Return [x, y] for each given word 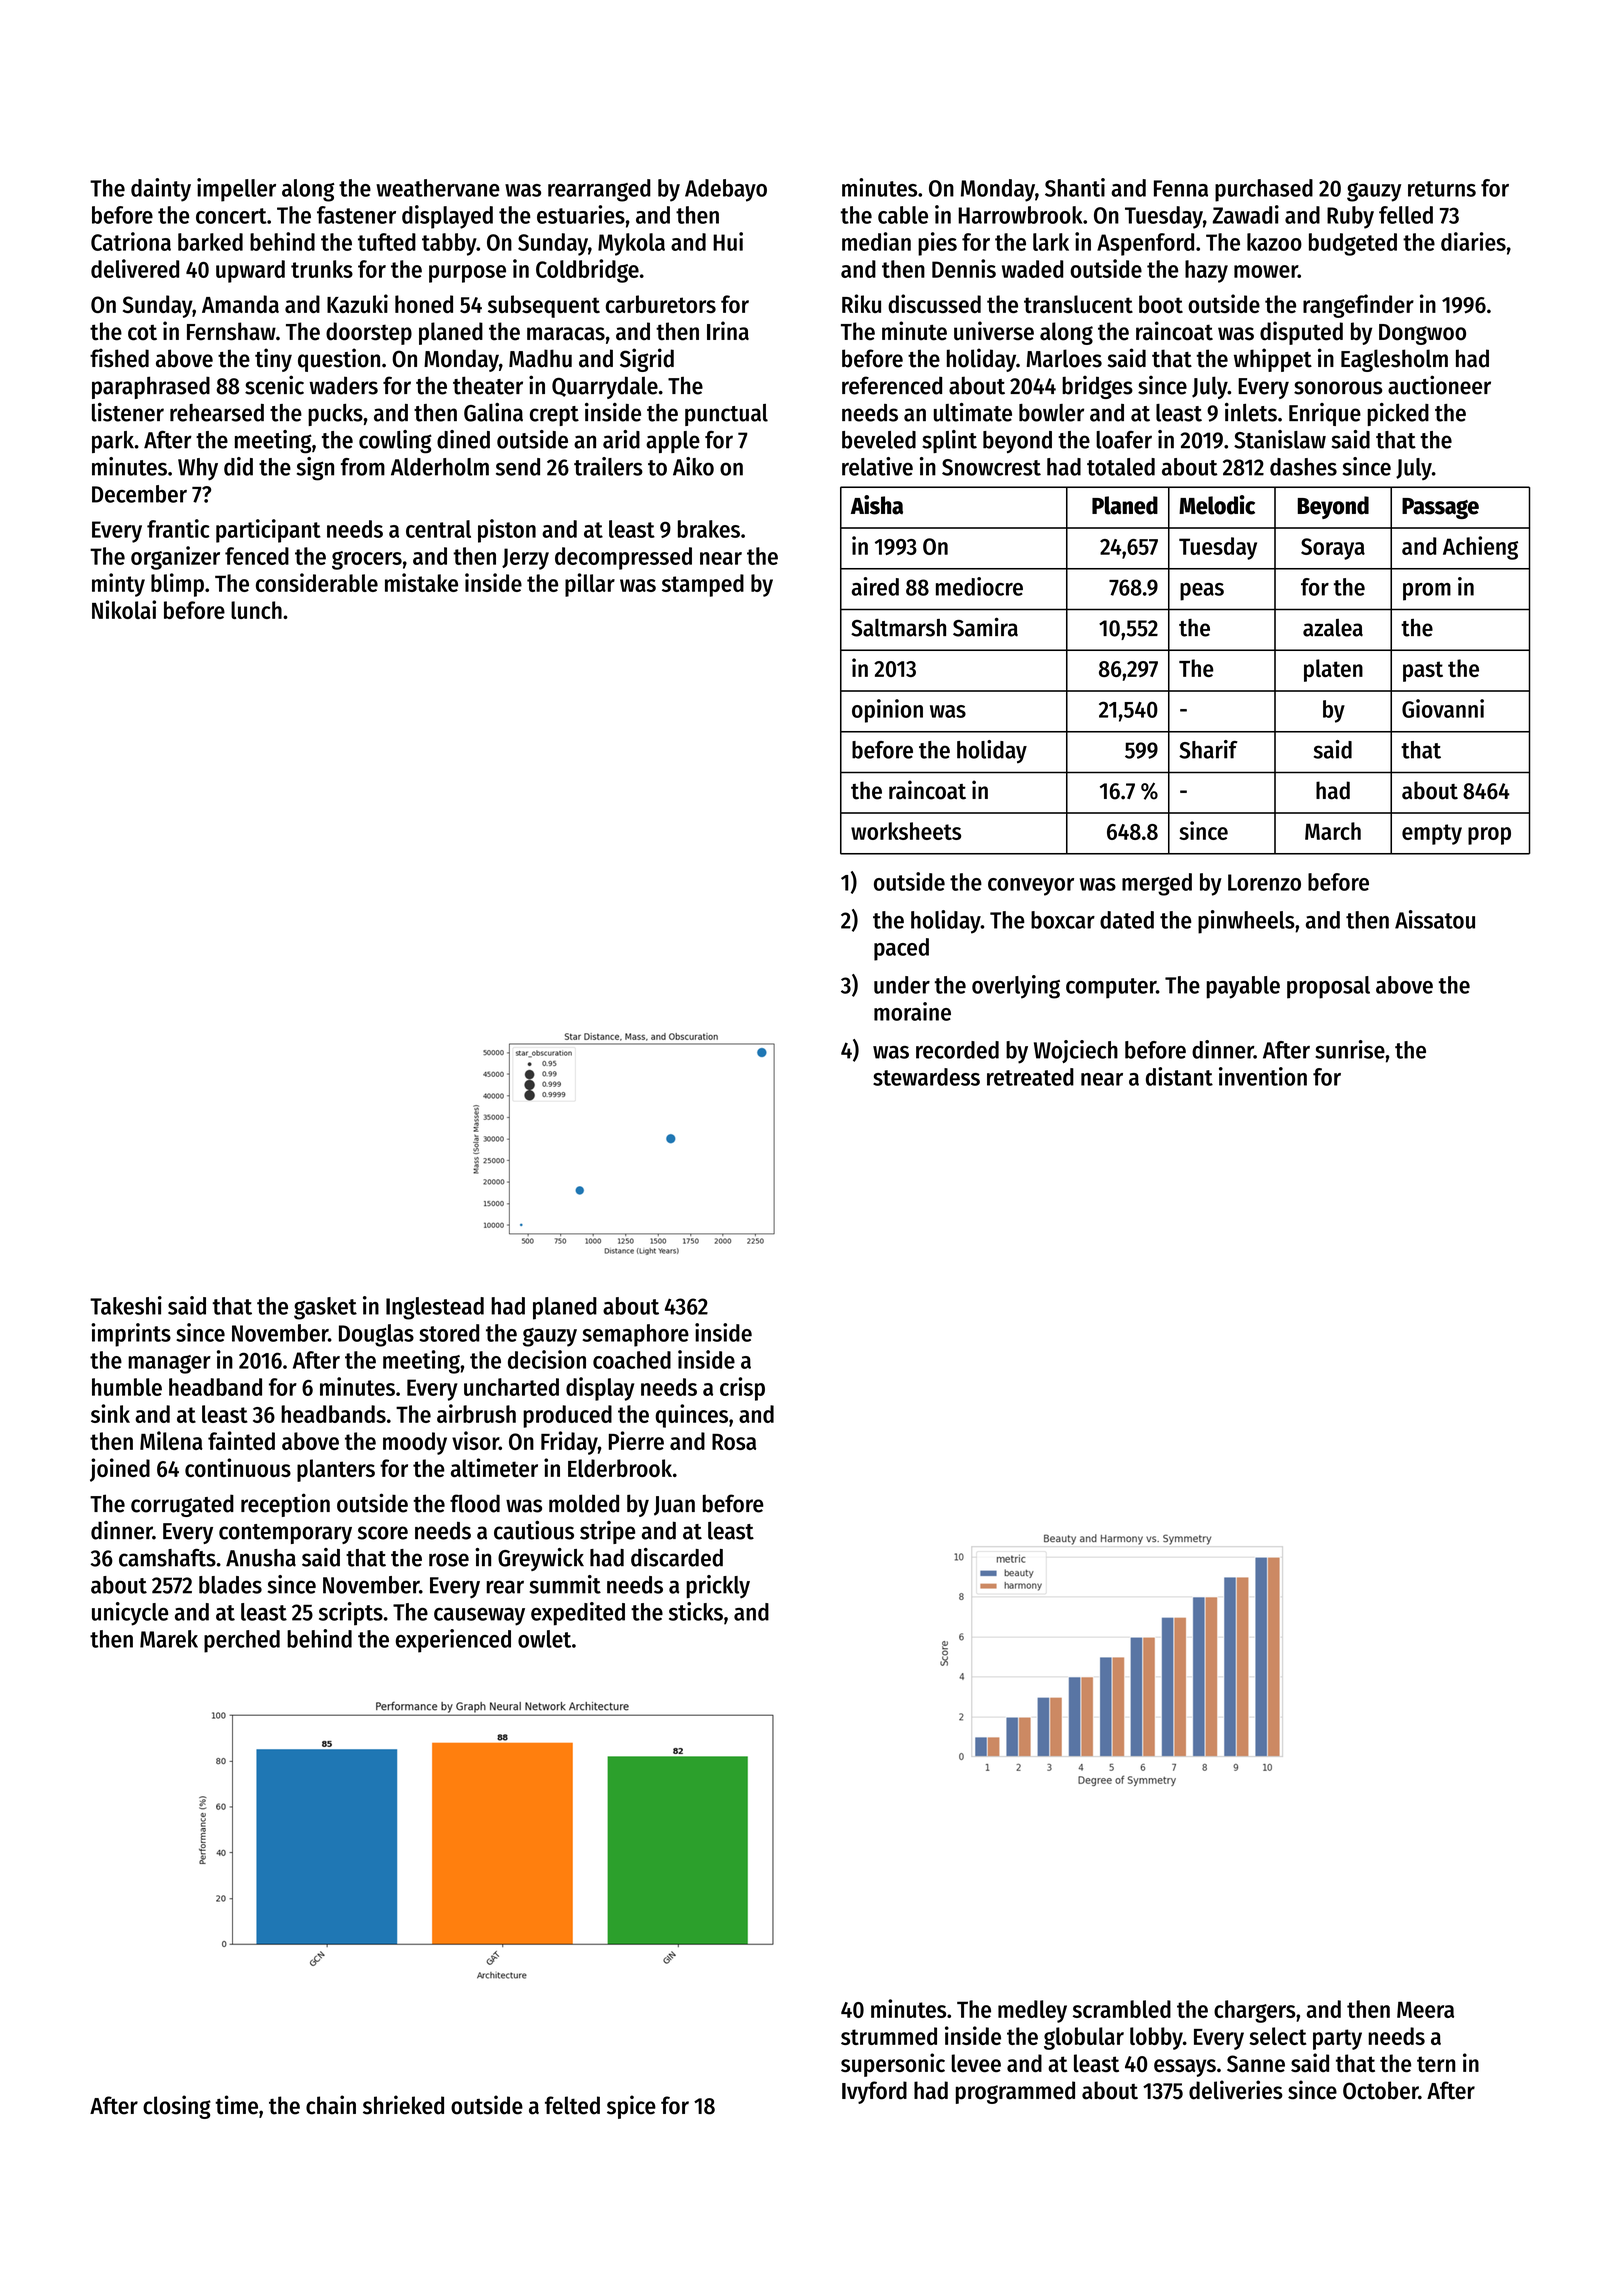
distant [1179, 1076]
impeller [236, 190]
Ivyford [874, 2092]
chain [331, 2105]
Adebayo [726, 190]
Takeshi [126, 1305]
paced [901, 949]
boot [1161, 304]
